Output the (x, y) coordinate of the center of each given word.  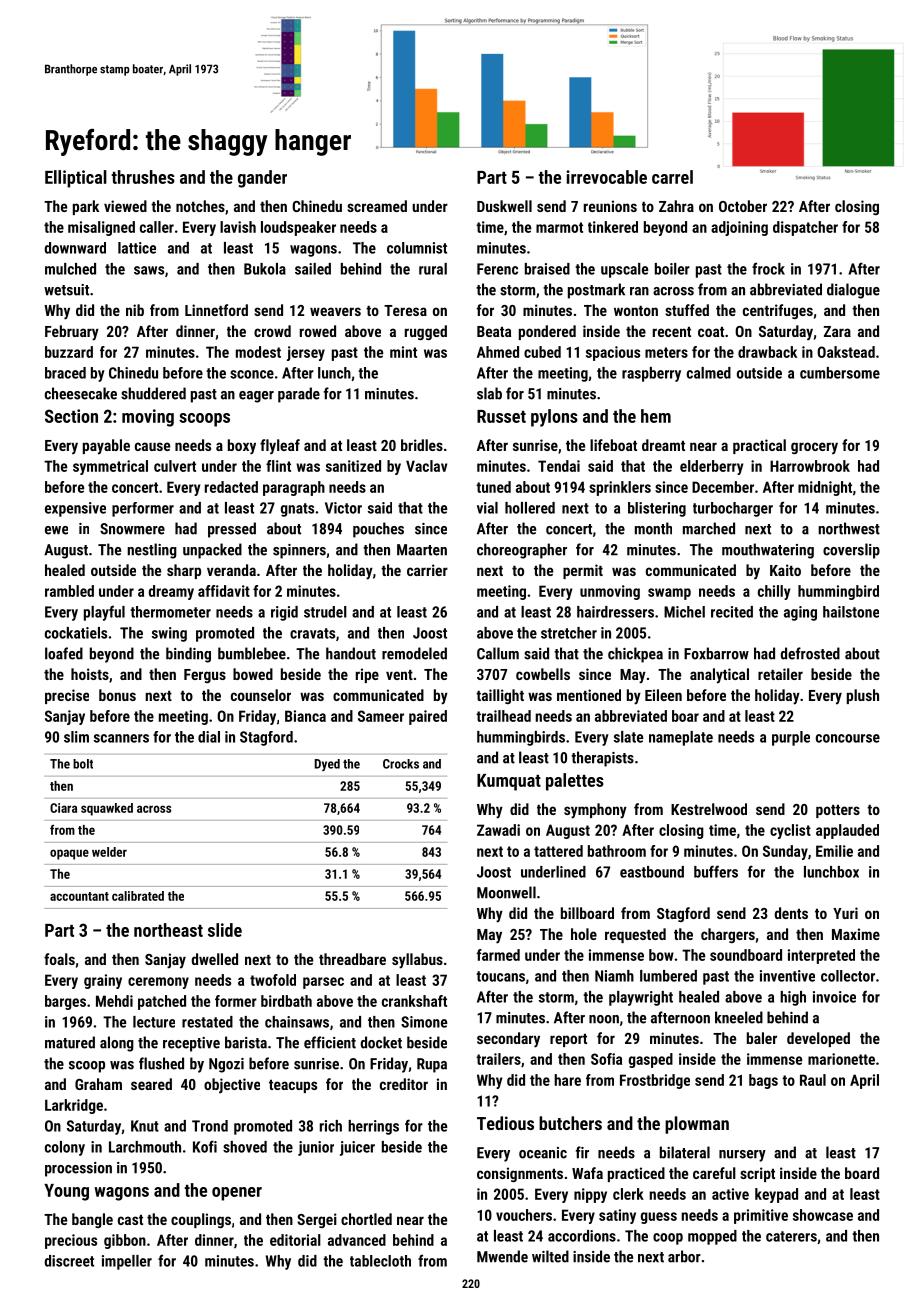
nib (135, 310)
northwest (849, 528)
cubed (542, 352)
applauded (847, 831)
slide (225, 930)
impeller (127, 1262)
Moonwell (506, 892)
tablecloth (380, 1261)
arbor (684, 1256)
